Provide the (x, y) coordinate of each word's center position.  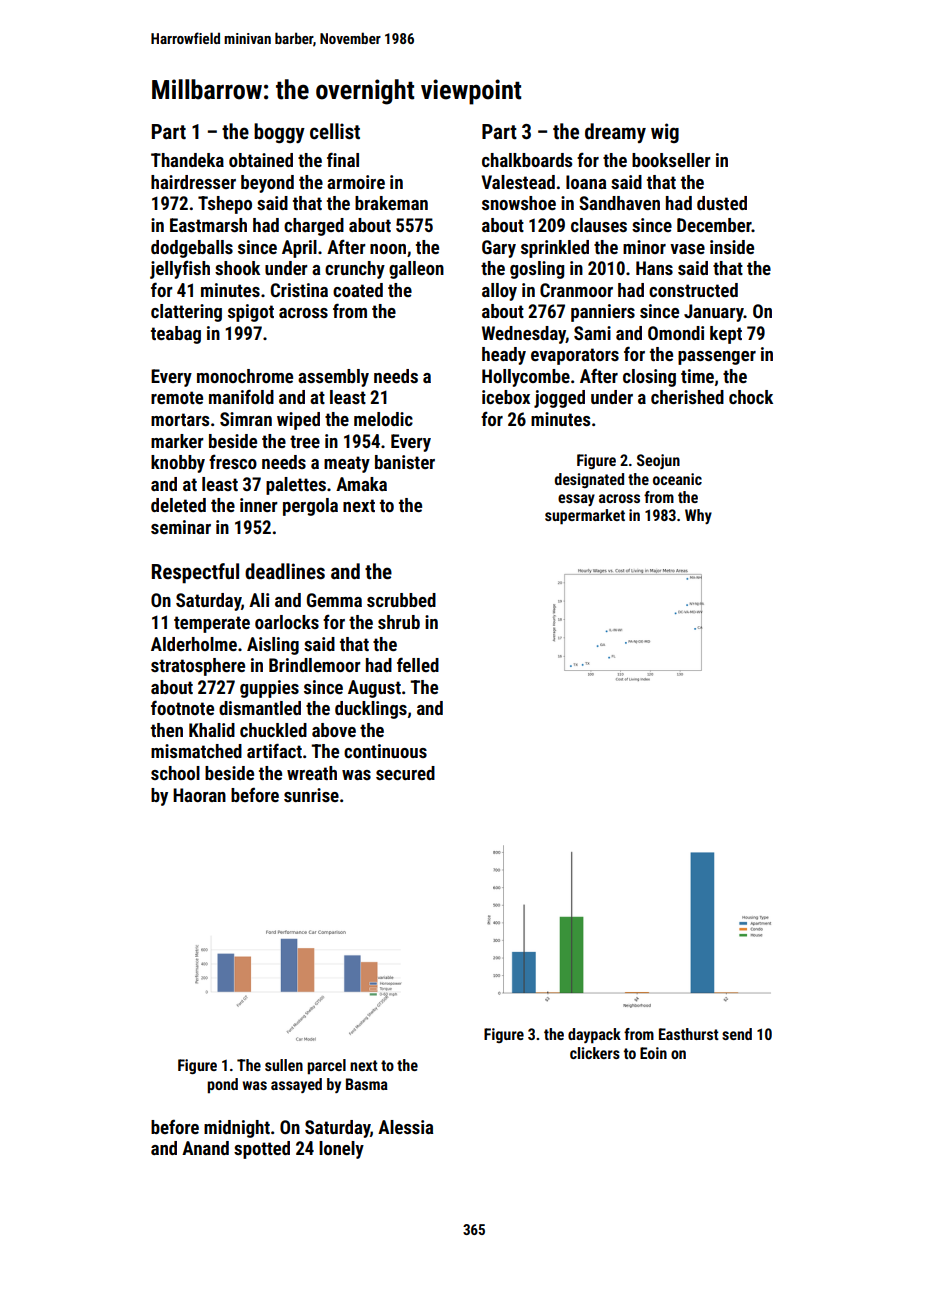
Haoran (199, 795)
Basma (367, 1084)
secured (405, 773)
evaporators (575, 356)
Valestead (518, 182)
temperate (212, 624)
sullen (284, 1065)
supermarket (585, 517)
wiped (298, 421)
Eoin (653, 1053)
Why (698, 516)
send (737, 1034)
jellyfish (180, 269)
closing (649, 378)
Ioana (586, 182)
